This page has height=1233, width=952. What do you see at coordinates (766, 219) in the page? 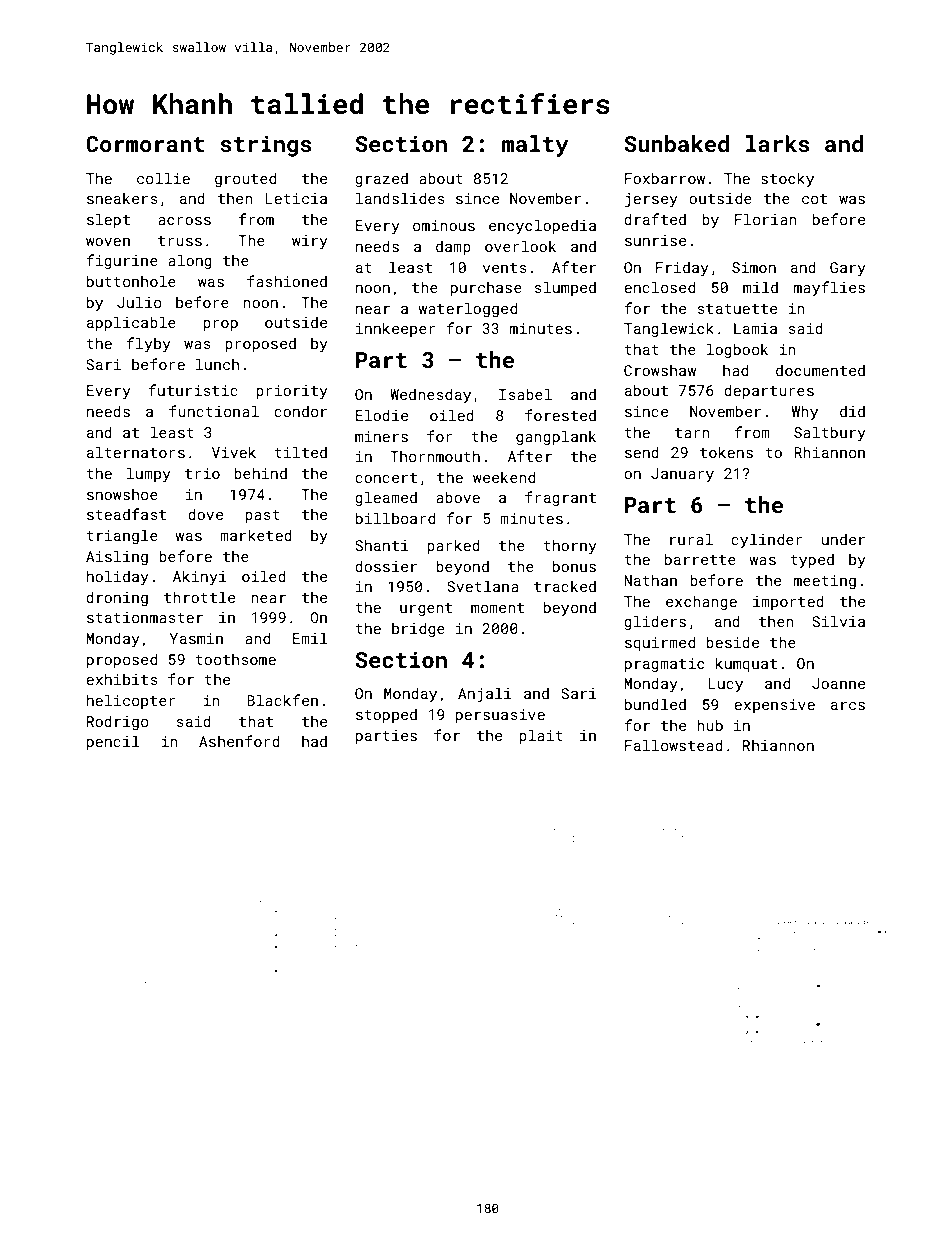
I see `Florian` at bounding box center [766, 219].
